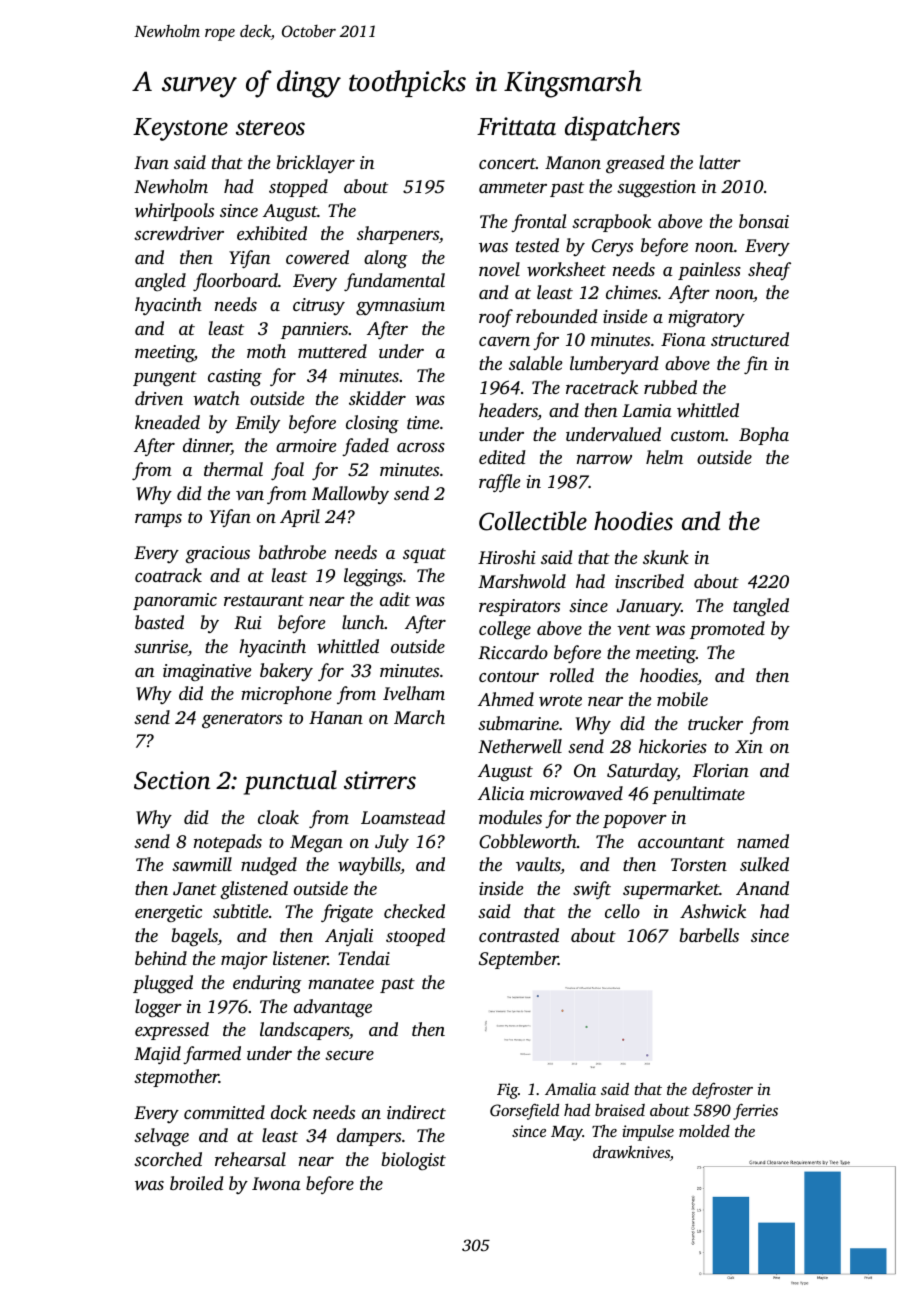 The height and width of the page is (1311, 924). I want to click on thermal, so click(233, 469).
